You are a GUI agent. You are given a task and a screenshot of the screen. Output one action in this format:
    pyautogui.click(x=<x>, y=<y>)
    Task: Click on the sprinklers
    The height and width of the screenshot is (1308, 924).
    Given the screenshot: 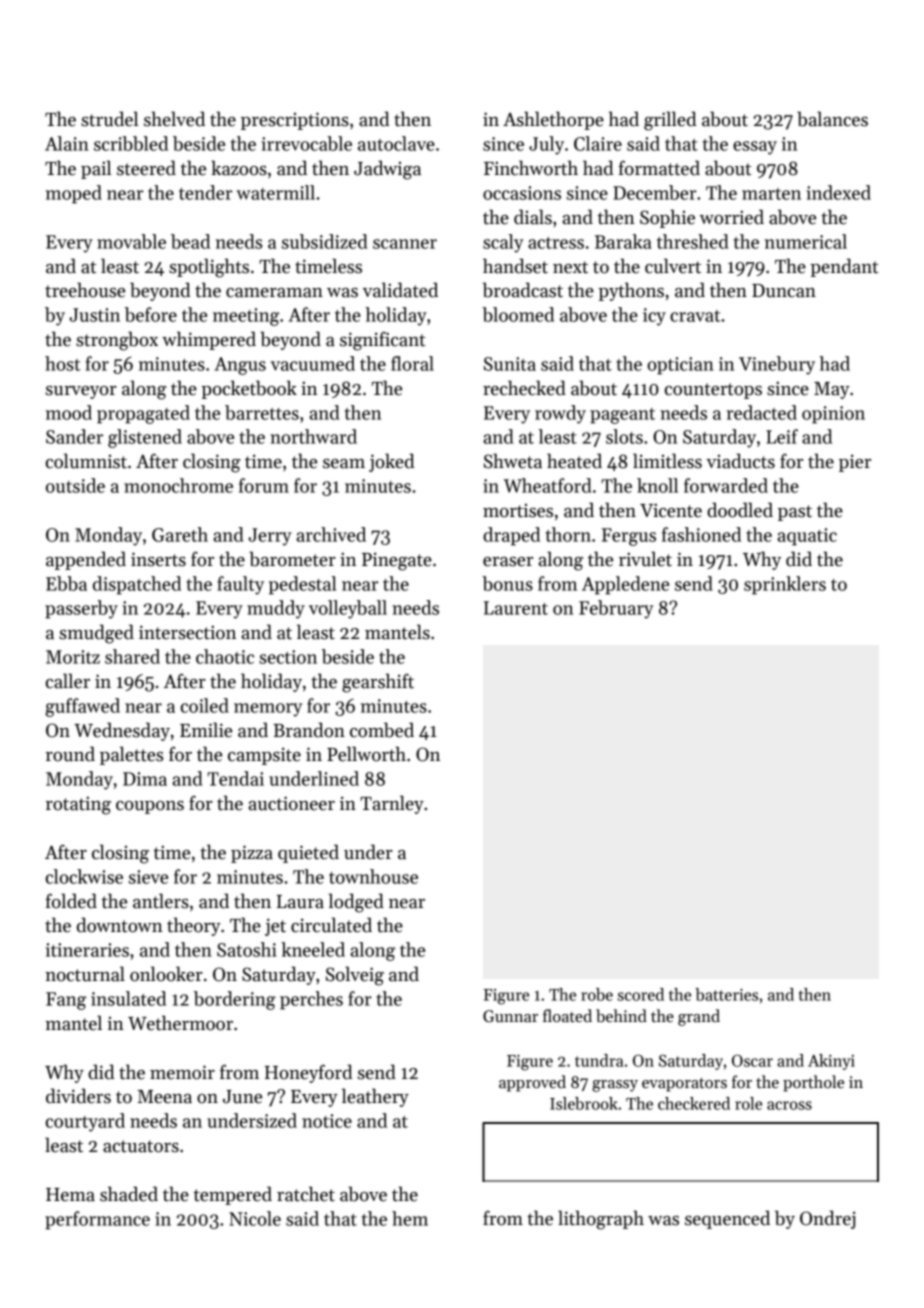 What is the action you would take?
    pyautogui.click(x=785, y=585)
